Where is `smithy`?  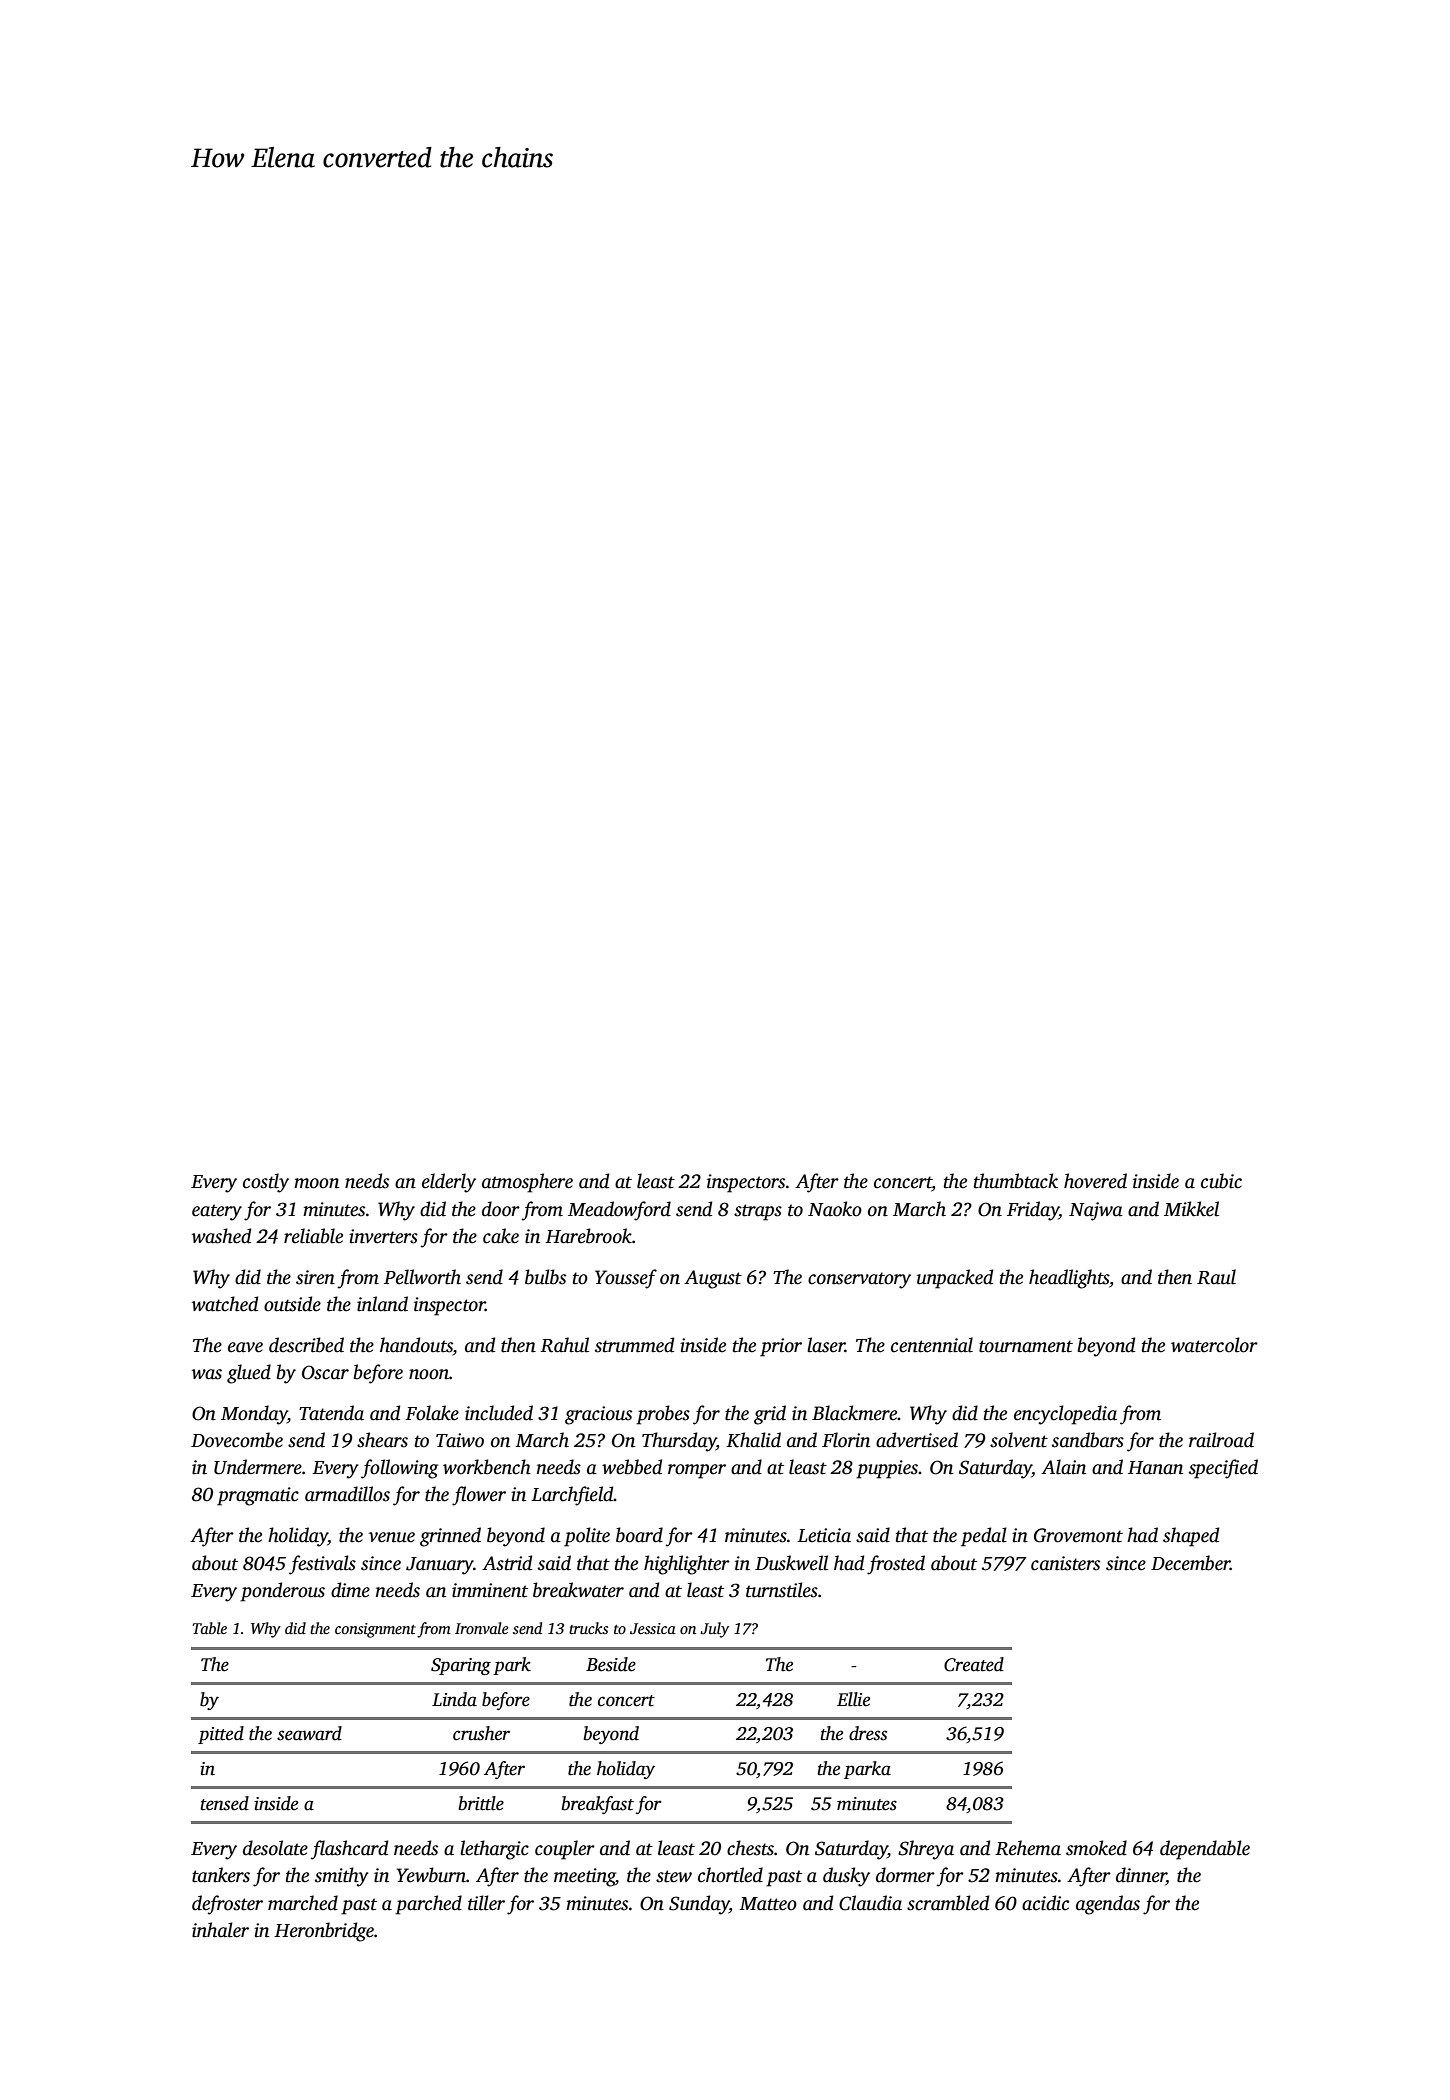 smithy is located at coordinates (342, 1877).
